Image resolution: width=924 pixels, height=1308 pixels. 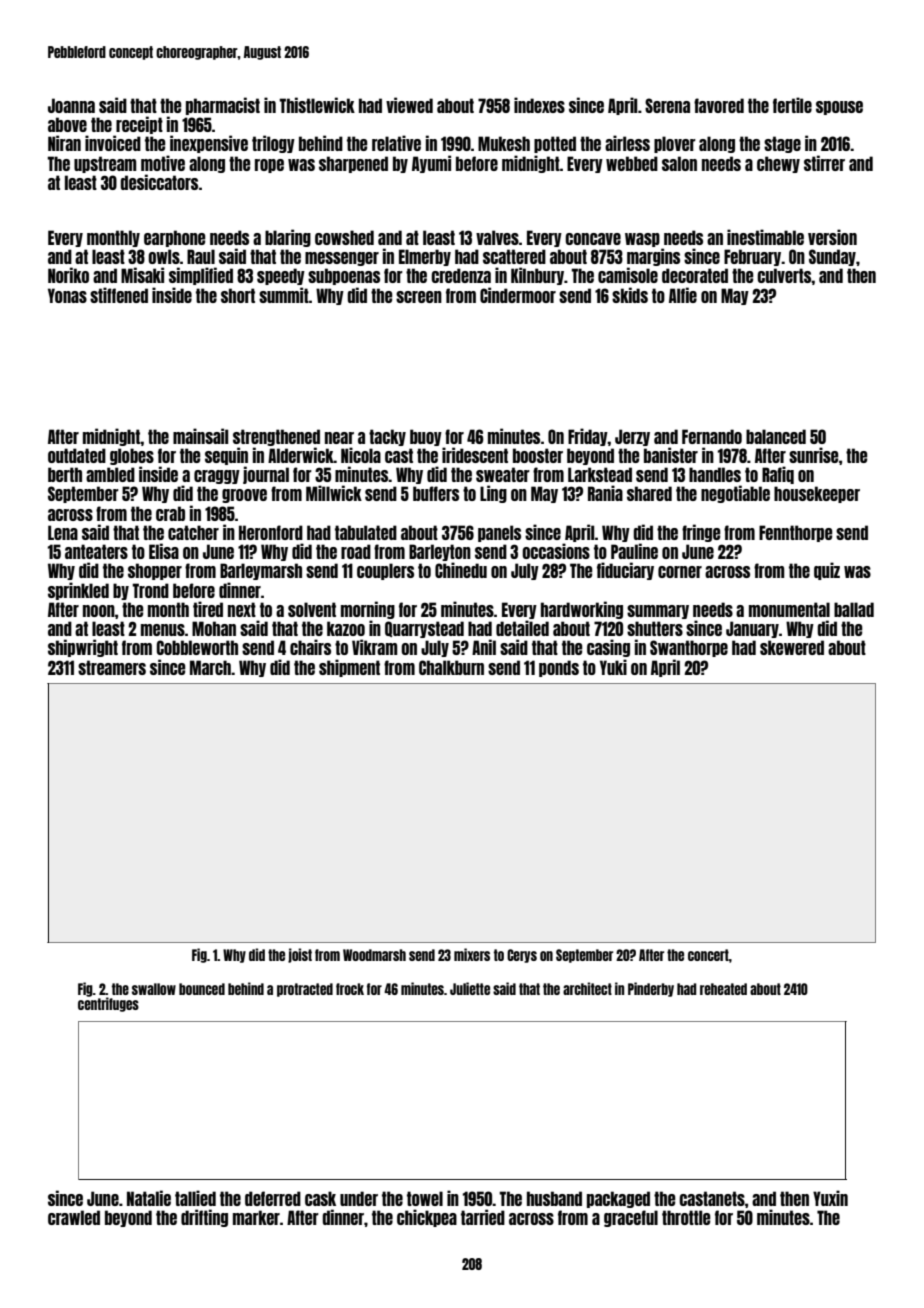 I want to click on tarried, so click(x=483, y=1217).
